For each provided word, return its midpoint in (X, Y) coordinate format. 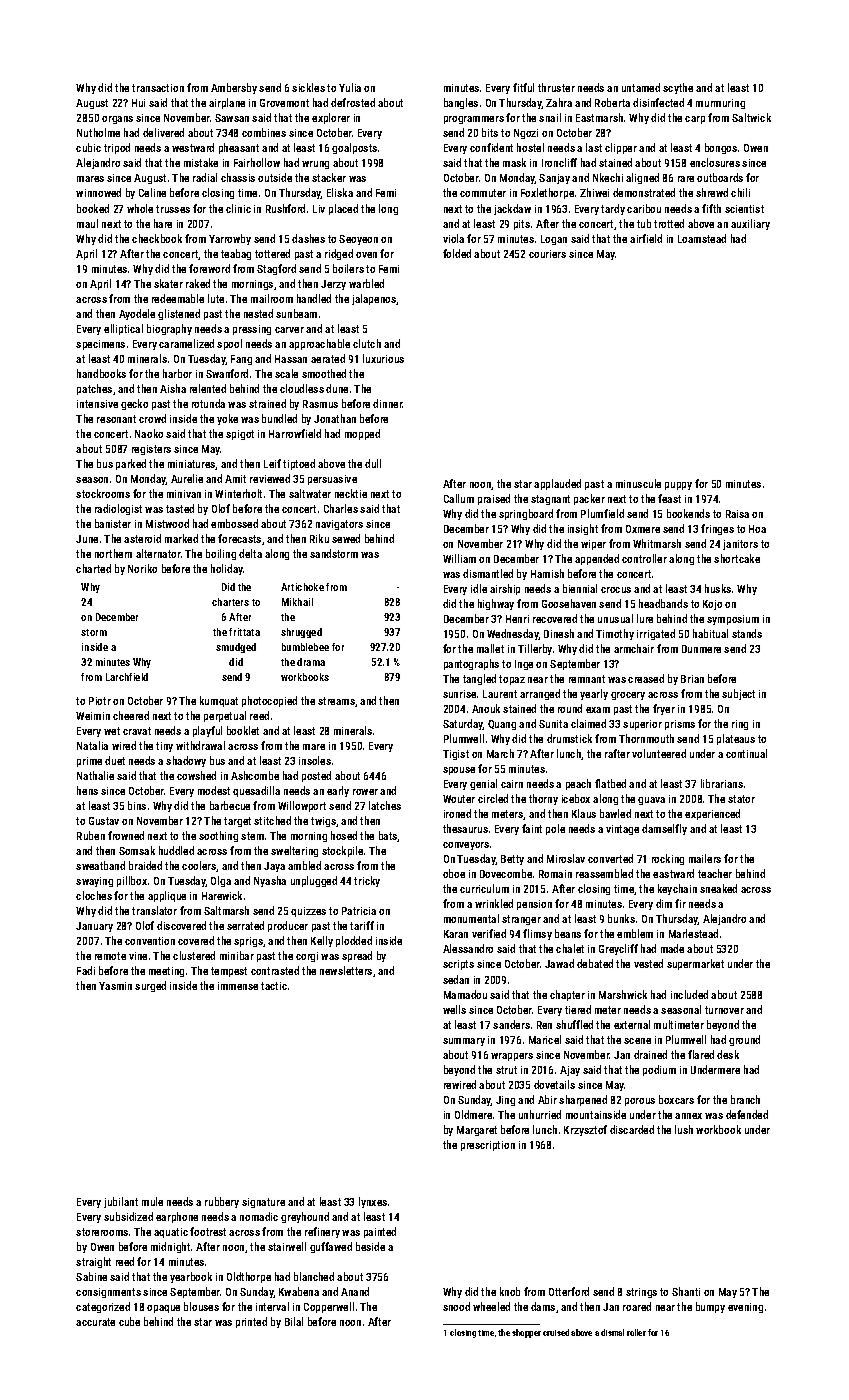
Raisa (737, 514)
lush (684, 1129)
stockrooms (103, 493)
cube (129, 1321)
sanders (511, 1024)
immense (238, 986)
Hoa (757, 529)
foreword (209, 268)
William (459, 558)
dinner (388, 403)
